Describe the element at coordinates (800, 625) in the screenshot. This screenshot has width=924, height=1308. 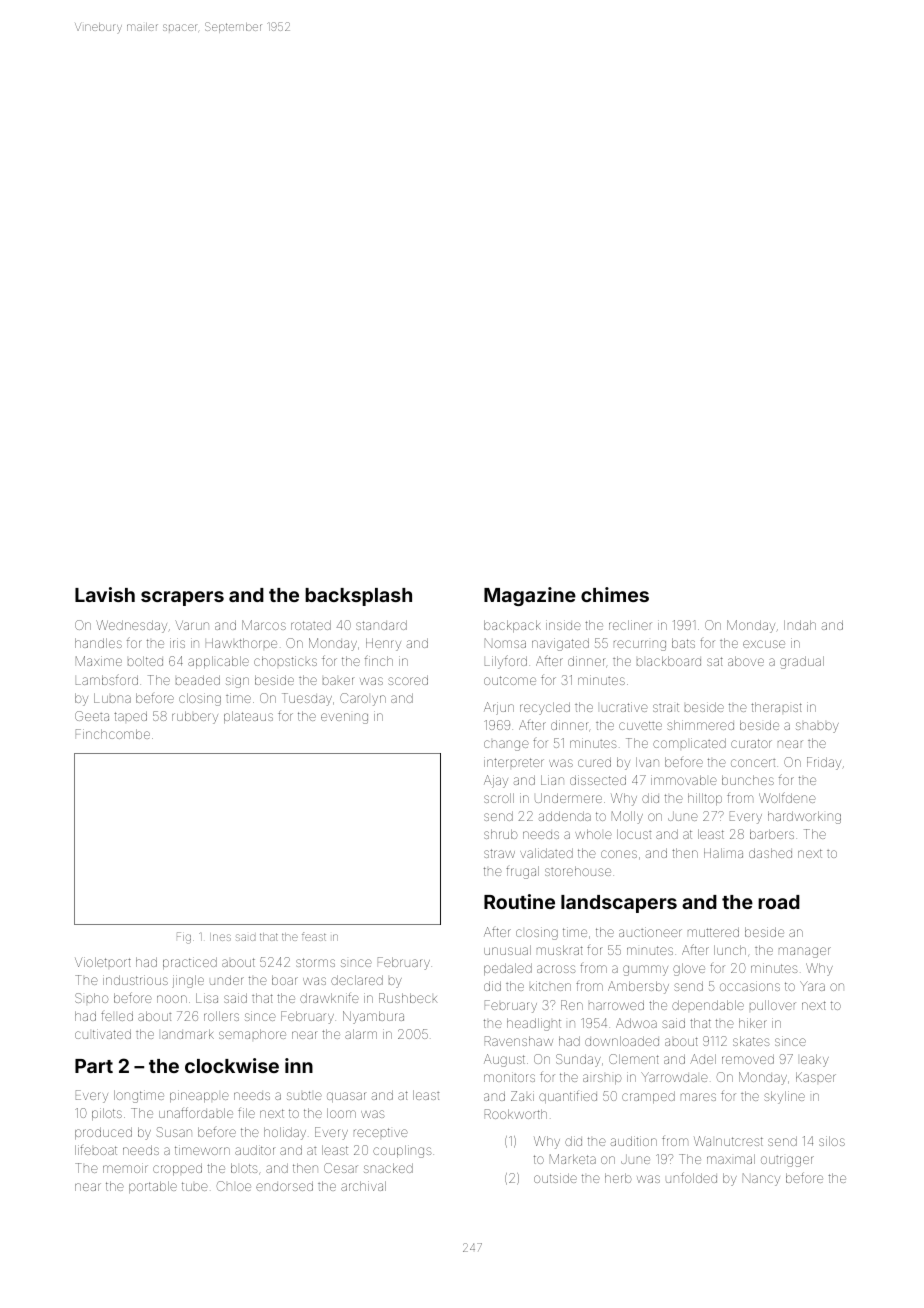
I see `Indah` at that location.
